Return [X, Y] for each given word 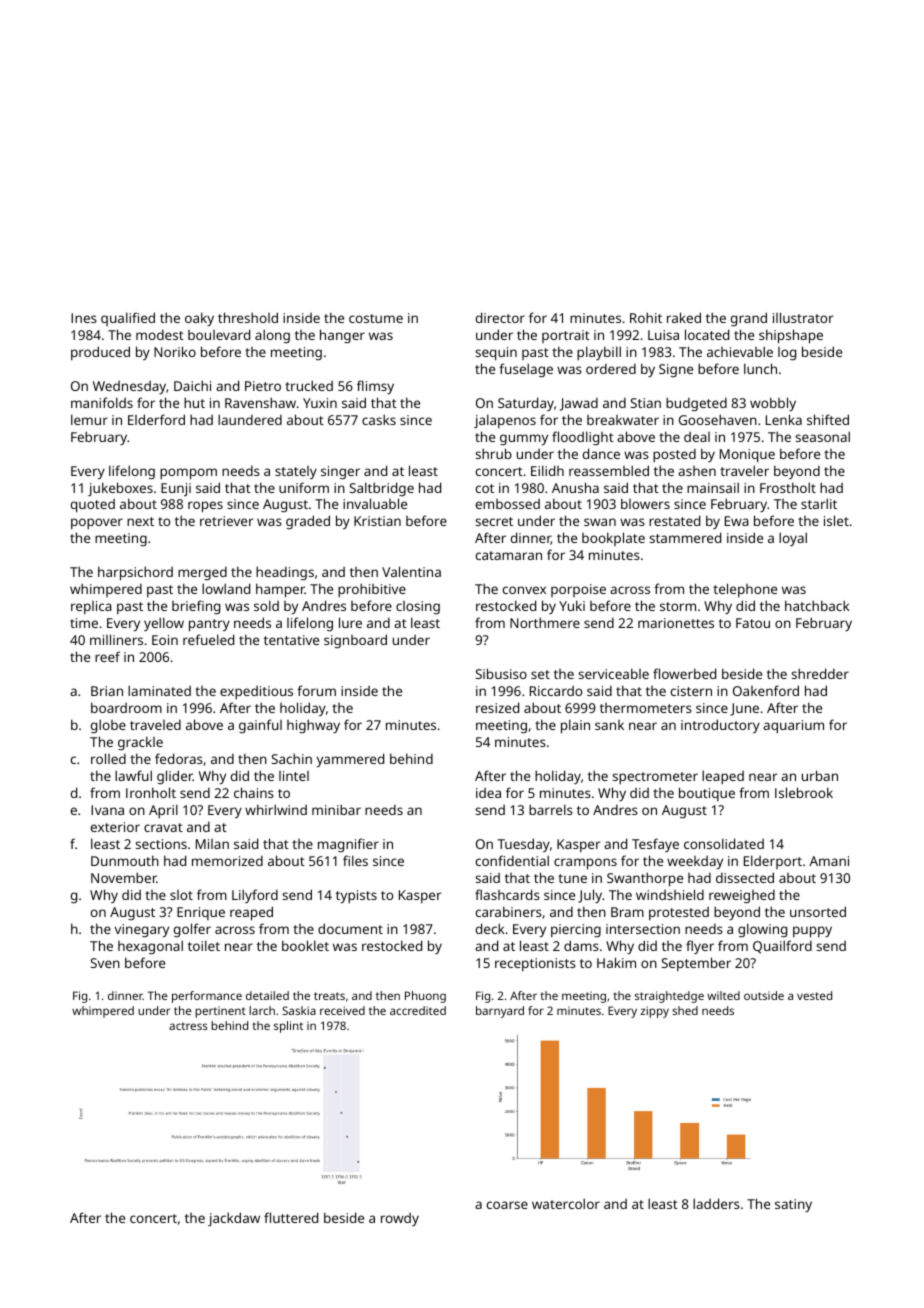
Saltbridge [382, 489]
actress [188, 1026]
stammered [685, 537]
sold [266, 605]
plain [575, 726]
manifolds [102, 402]
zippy [654, 1012]
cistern [691, 691]
